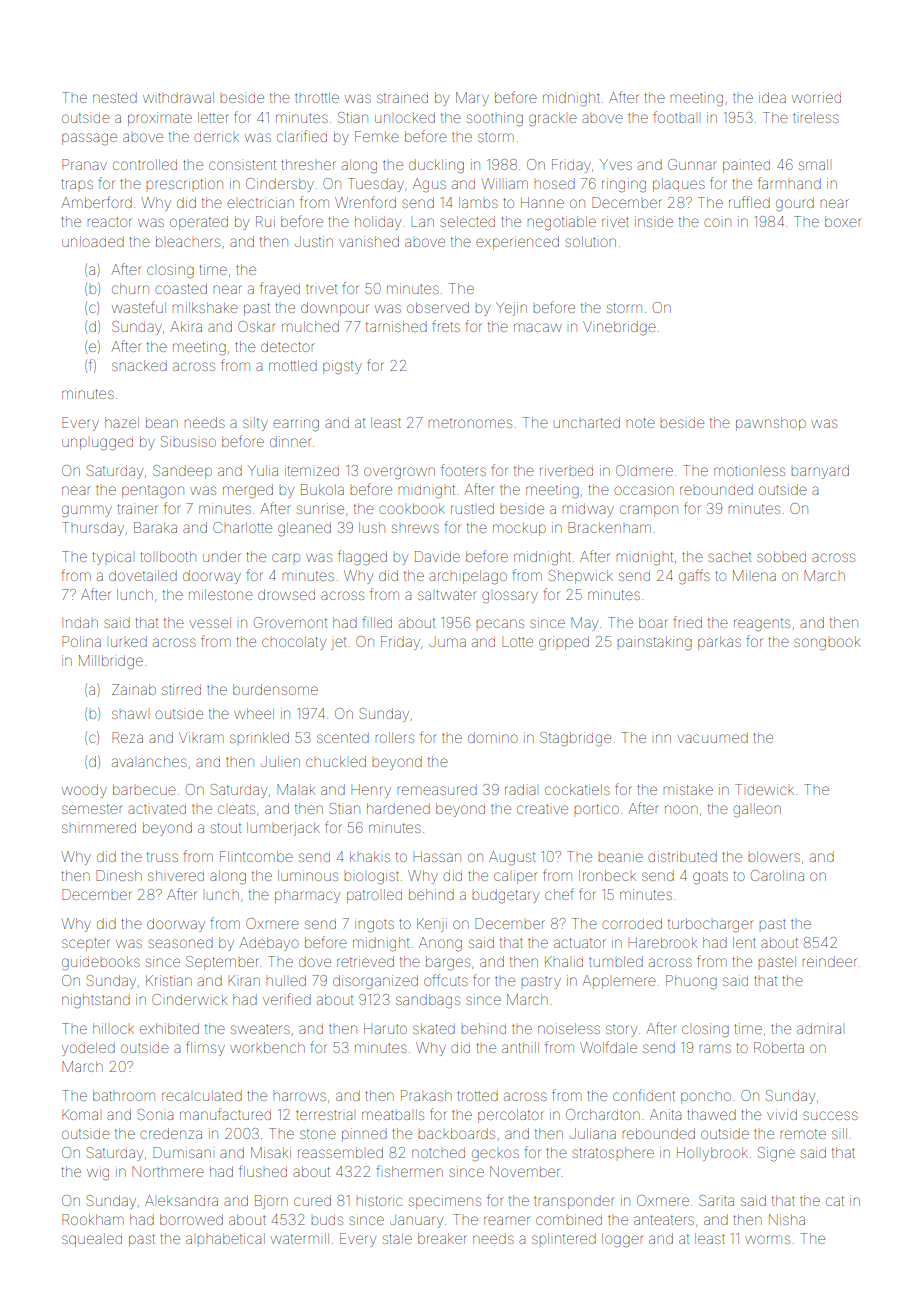  What do you see at coordinates (512, 858) in the screenshot?
I see `August` at bounding box center [512, 858].
